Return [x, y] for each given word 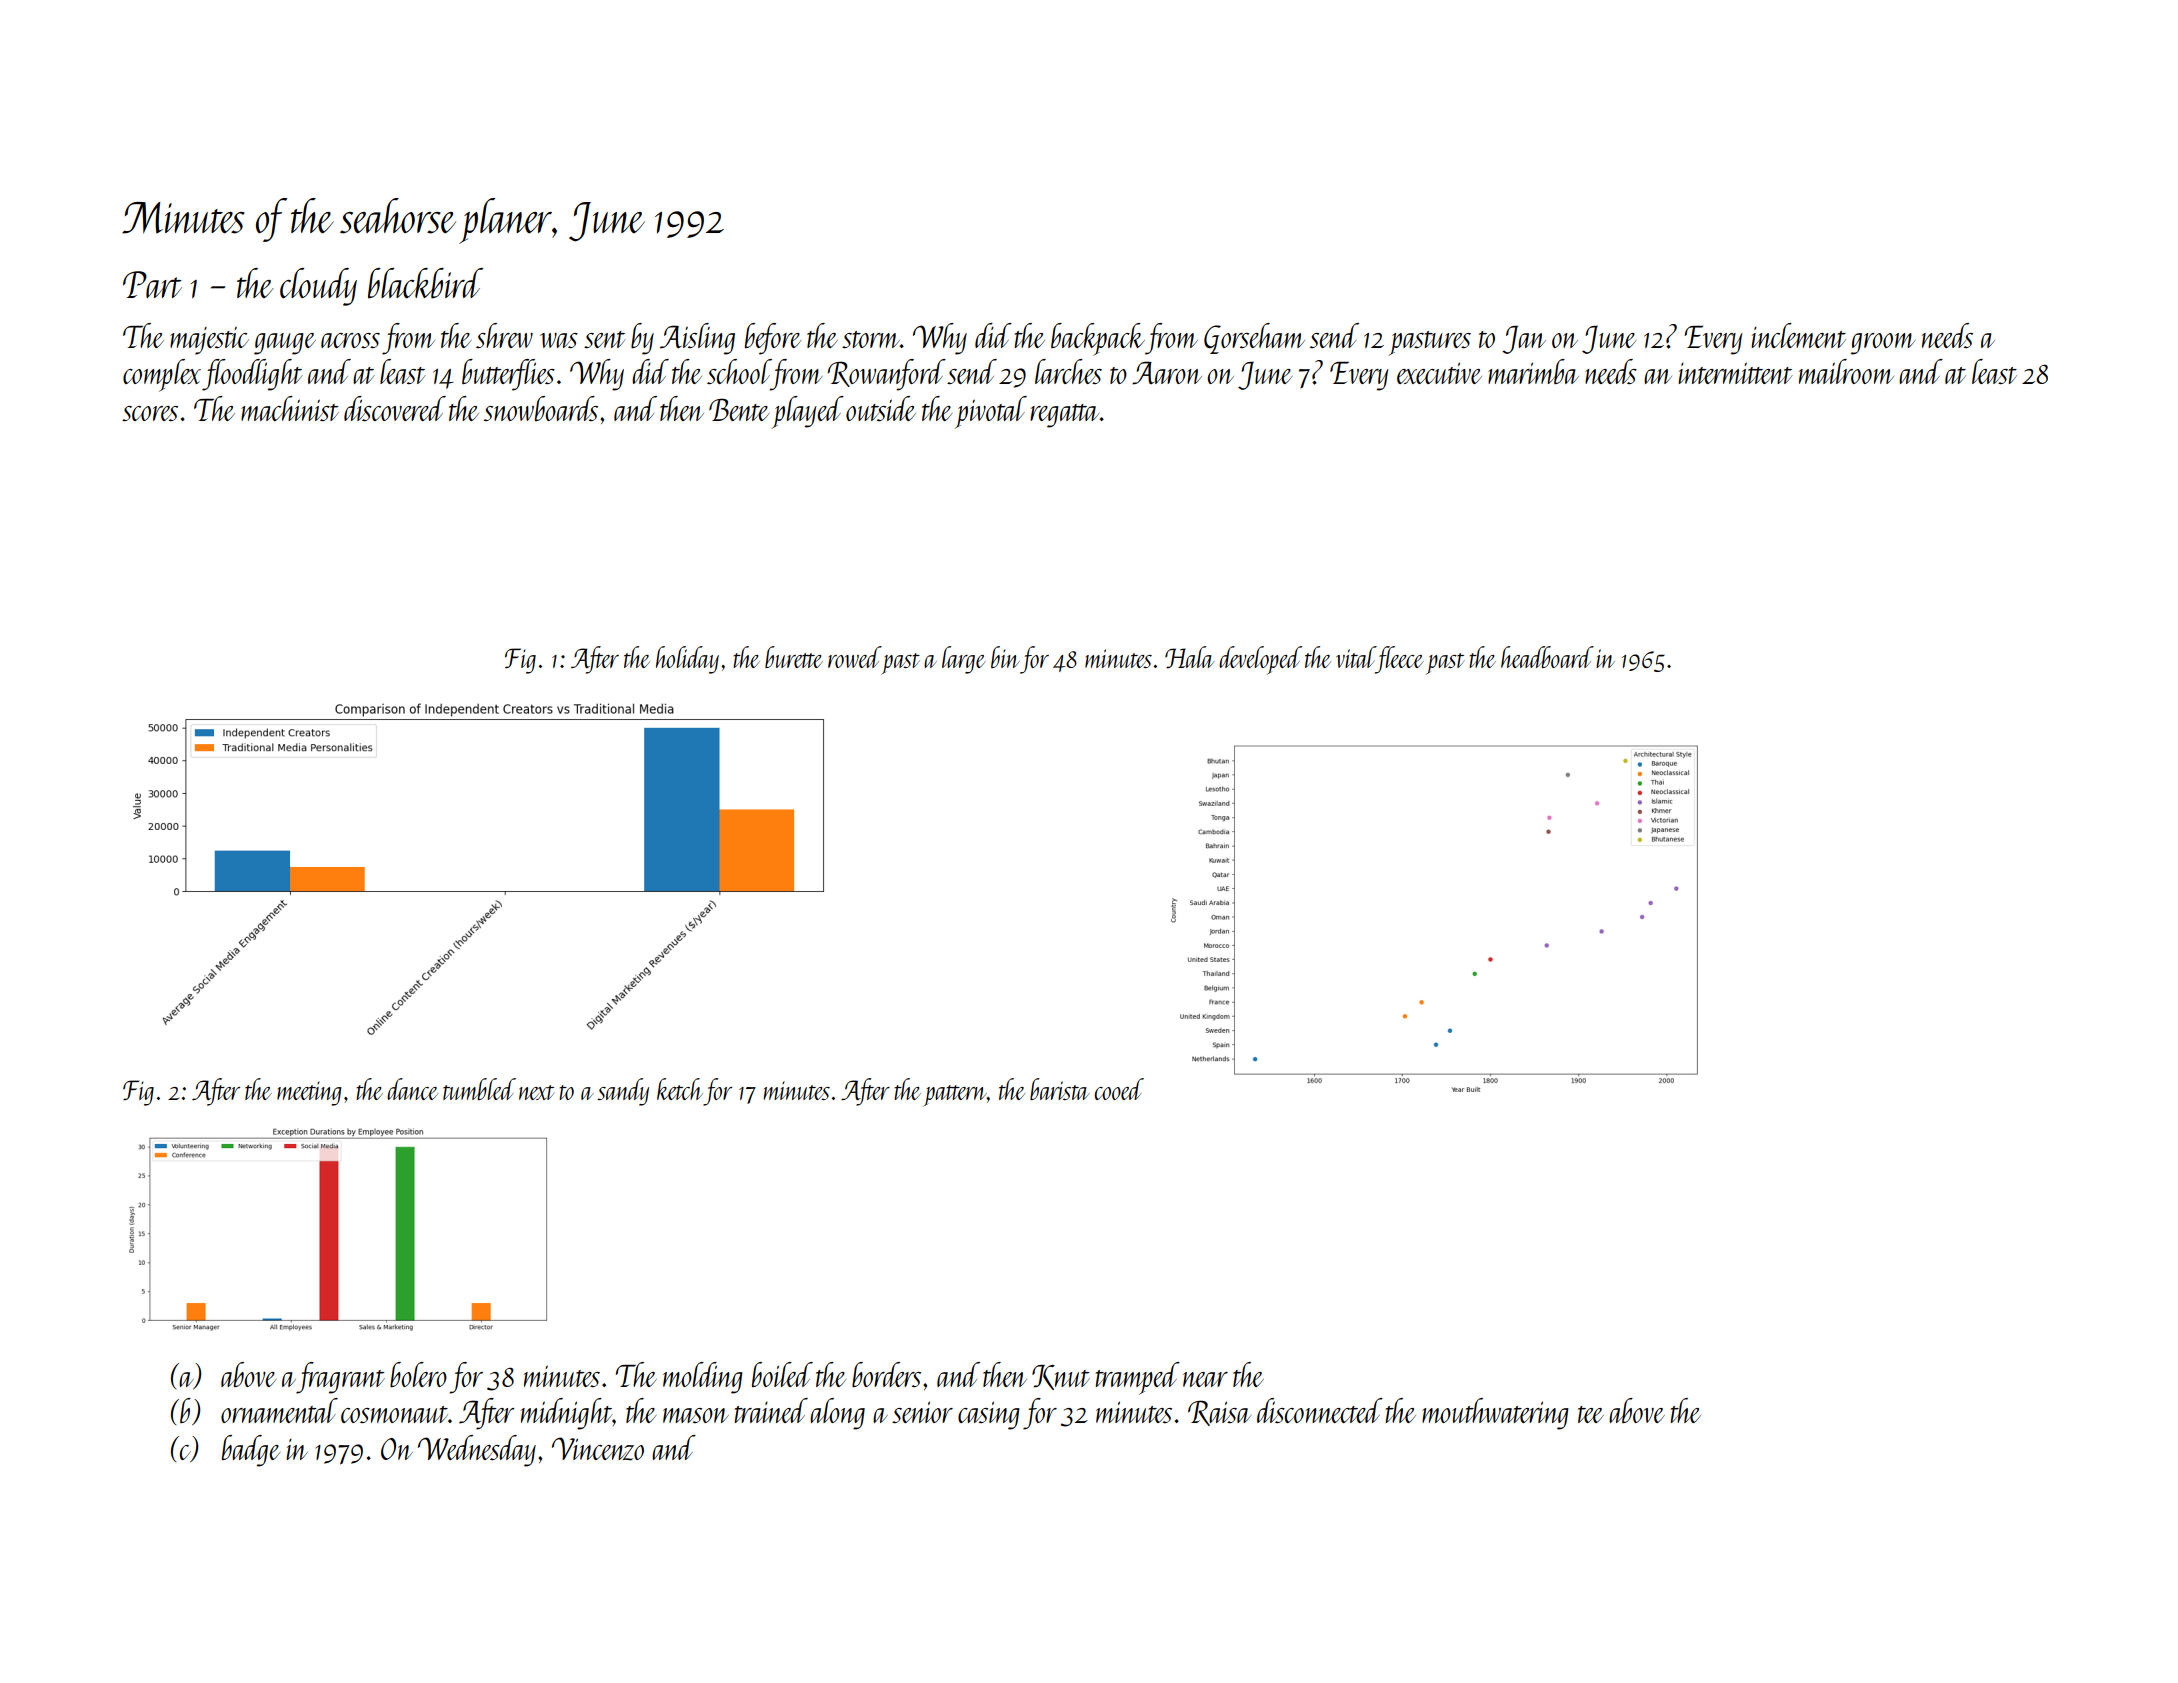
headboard [1547, 657]
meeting [309, 1093]
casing [989, 1415]
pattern [955, 1096]
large [964, 660]
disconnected [1320, 1410]
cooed [1119, 1089]
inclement [1798, 335]
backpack [1098, 339]
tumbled [479, 1089]
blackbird [425, 283]
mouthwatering [1495, 1414]
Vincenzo [598, 1449]
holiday [687, 660]
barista [1060, 1089]
